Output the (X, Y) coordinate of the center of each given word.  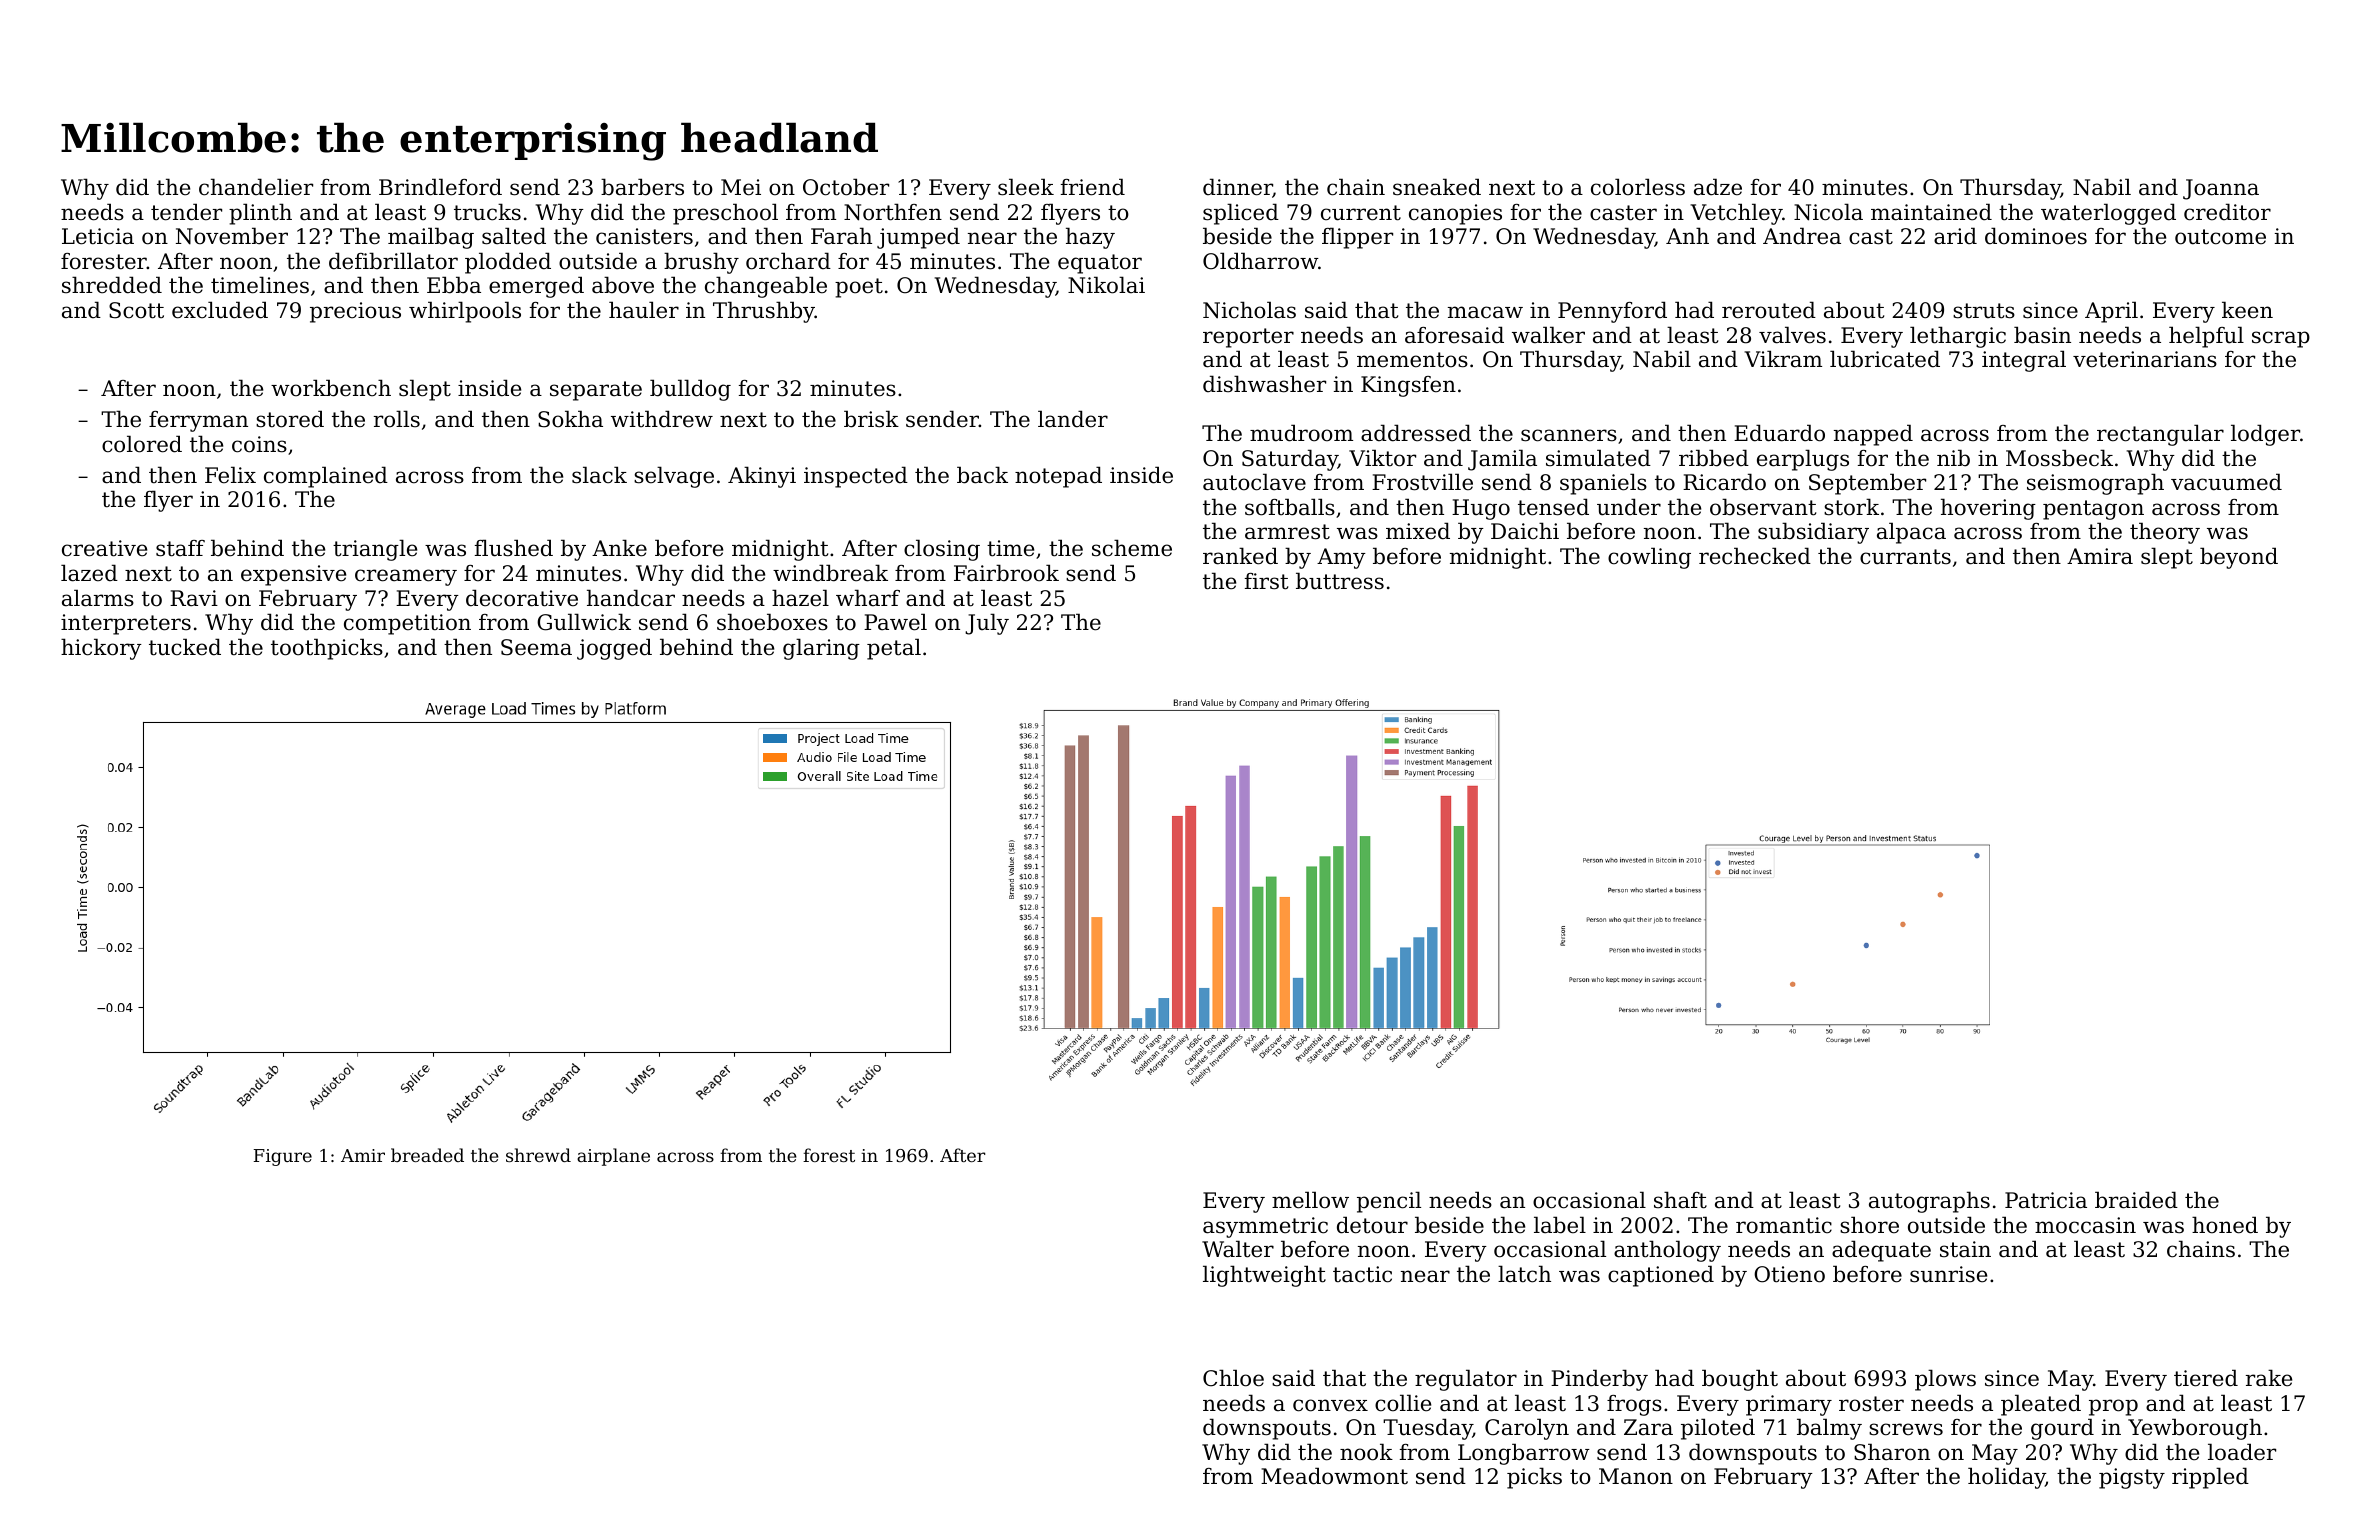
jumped (918, 238)
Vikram (1783, 358)
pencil (1389, 1202)
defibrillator (393, 261)
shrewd (538, 1155)
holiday (2006, 1478)
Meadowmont (1334, 1476)
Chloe (1233, 1378)
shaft (1680, 1200)
